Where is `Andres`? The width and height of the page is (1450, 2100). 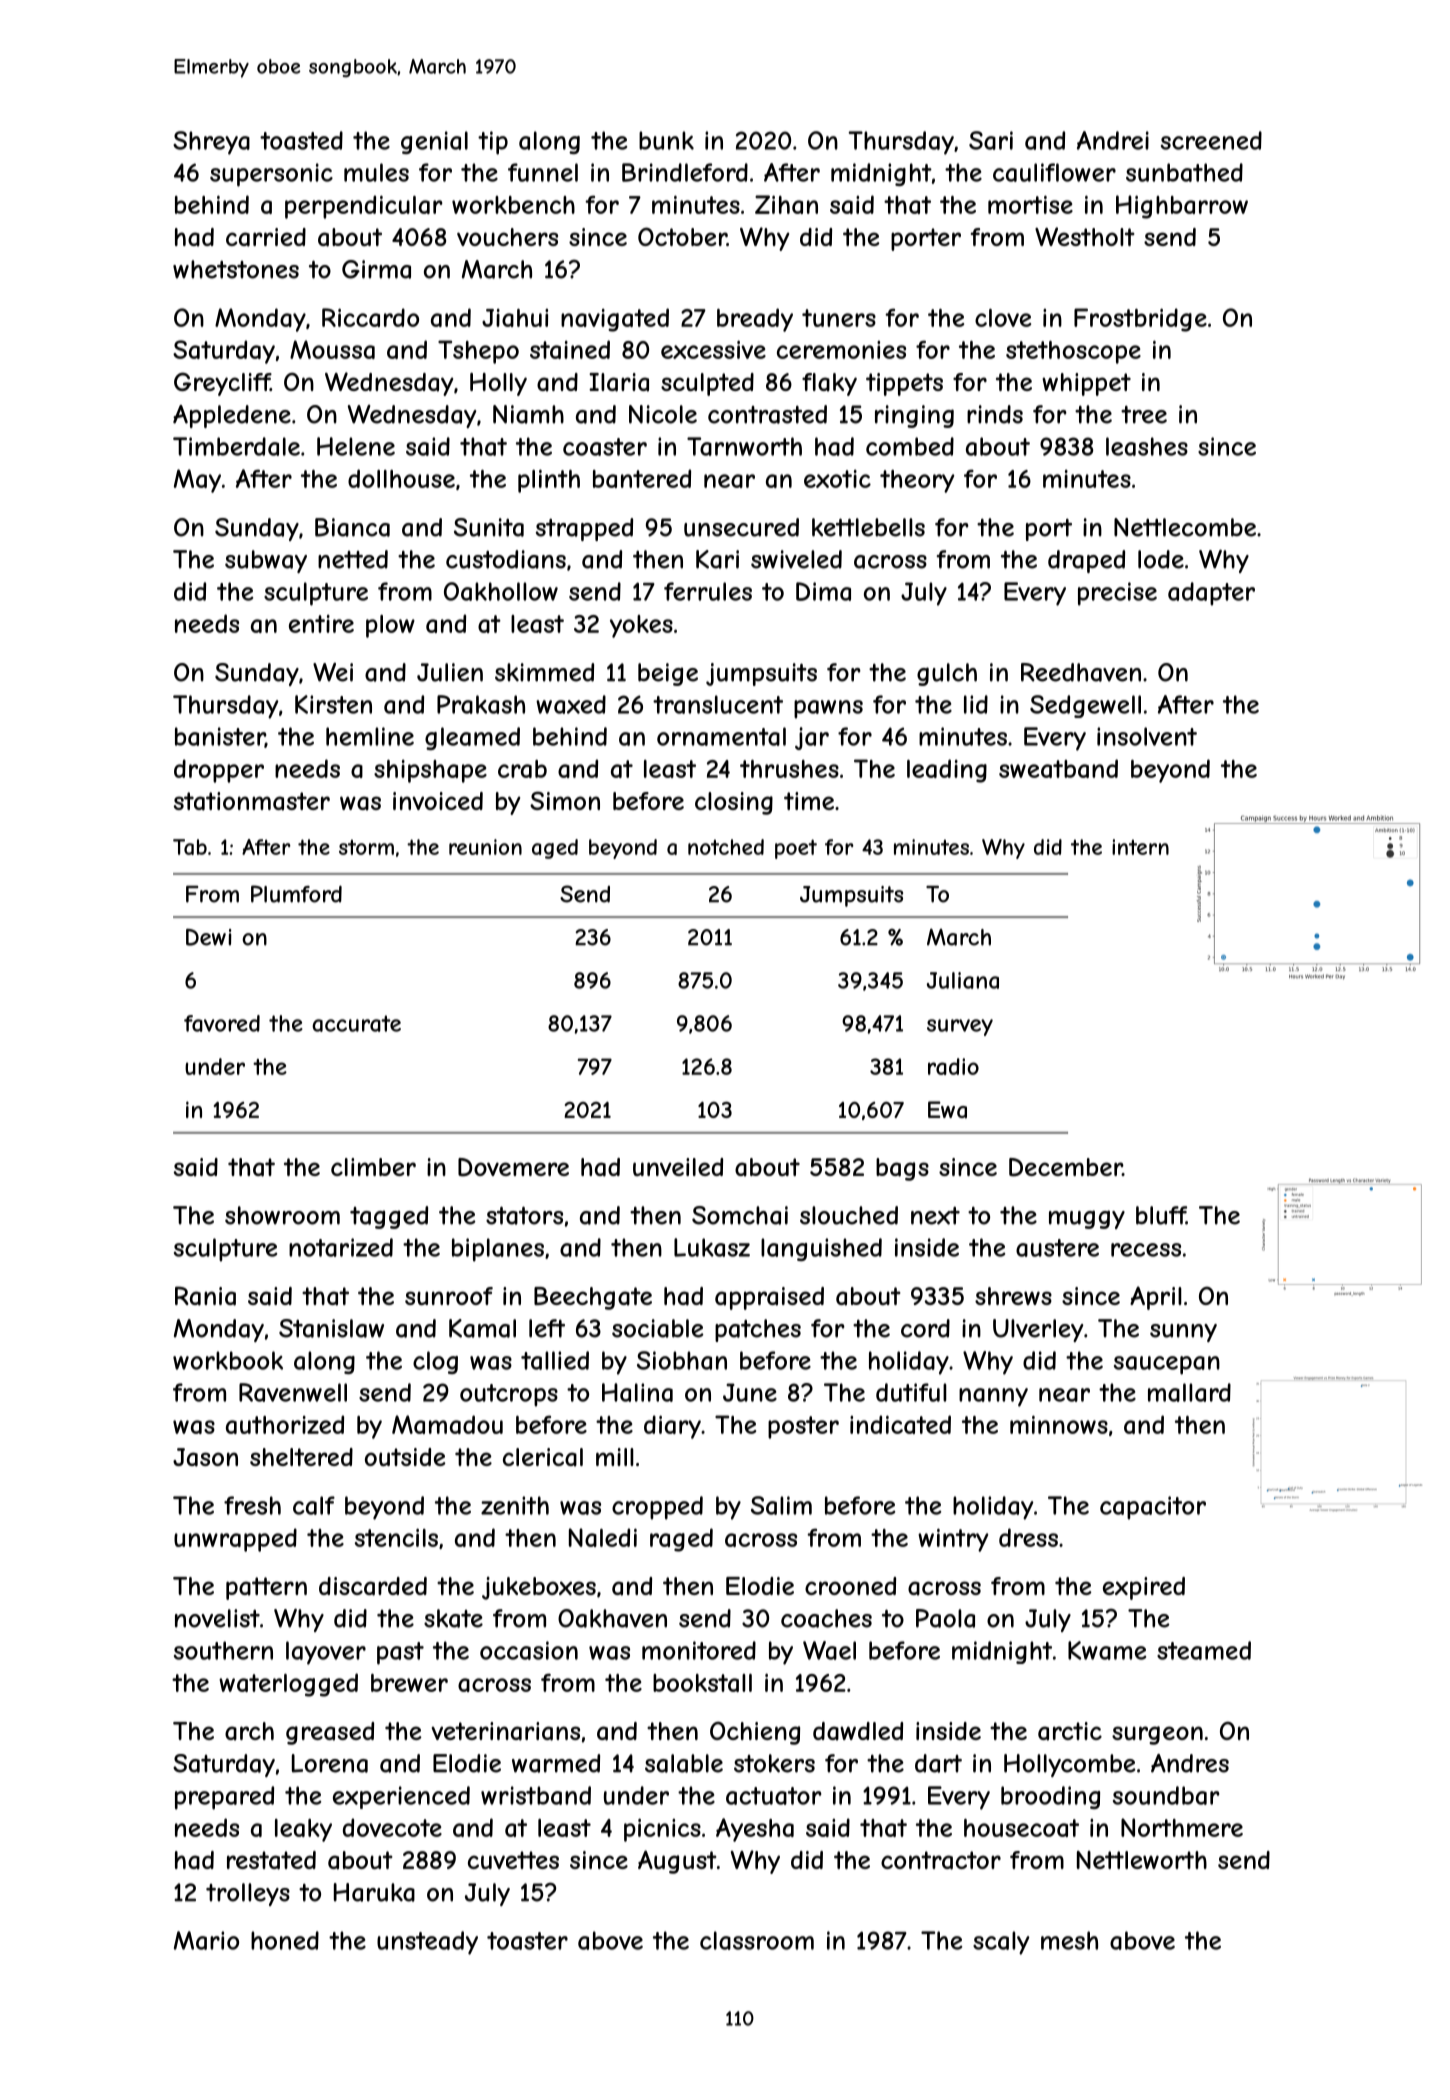 Andres is located at coordinates (1190, 1763).
